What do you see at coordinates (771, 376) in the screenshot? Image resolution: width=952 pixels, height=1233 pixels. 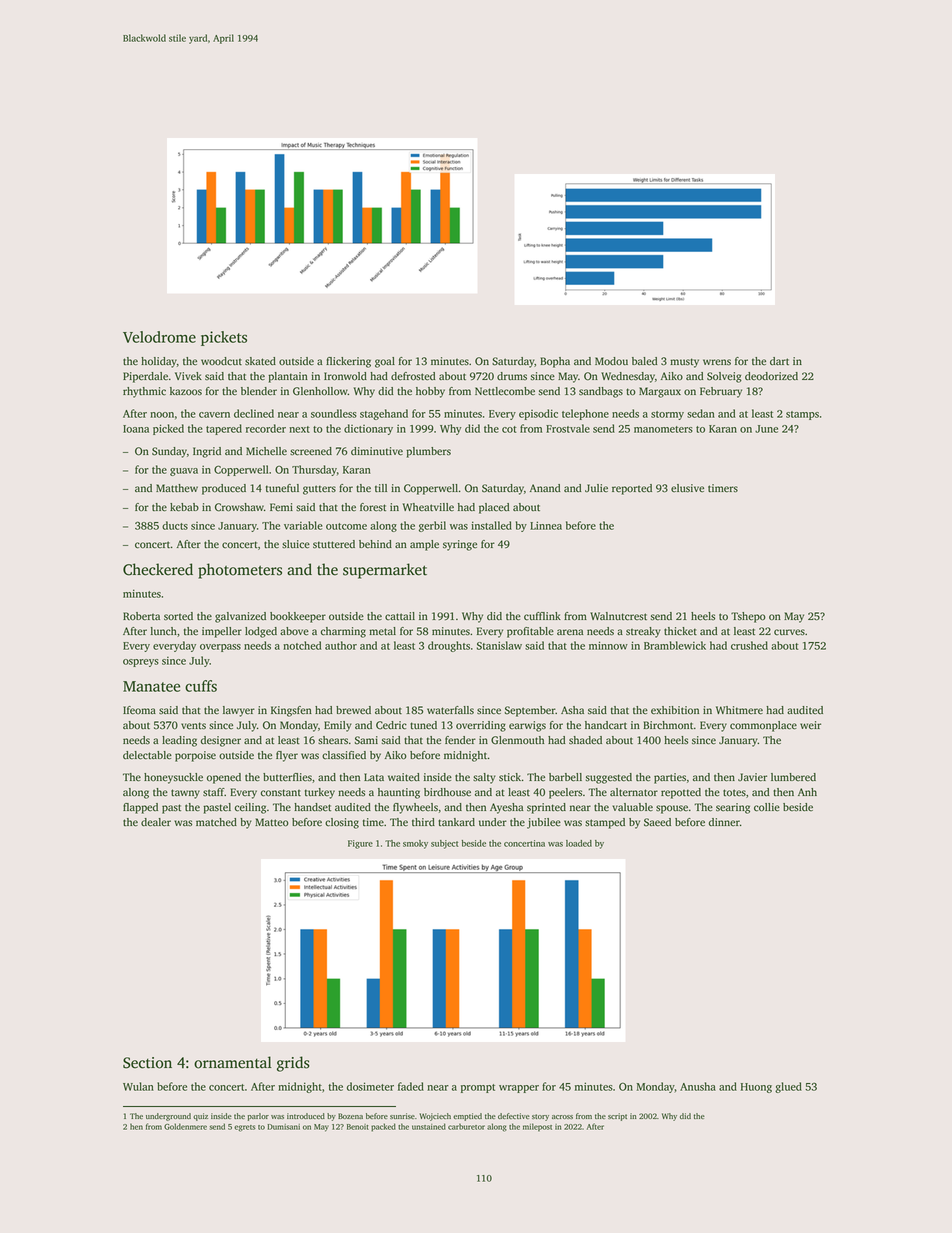 I see `deodorized` at bounding box center [771, 376].
